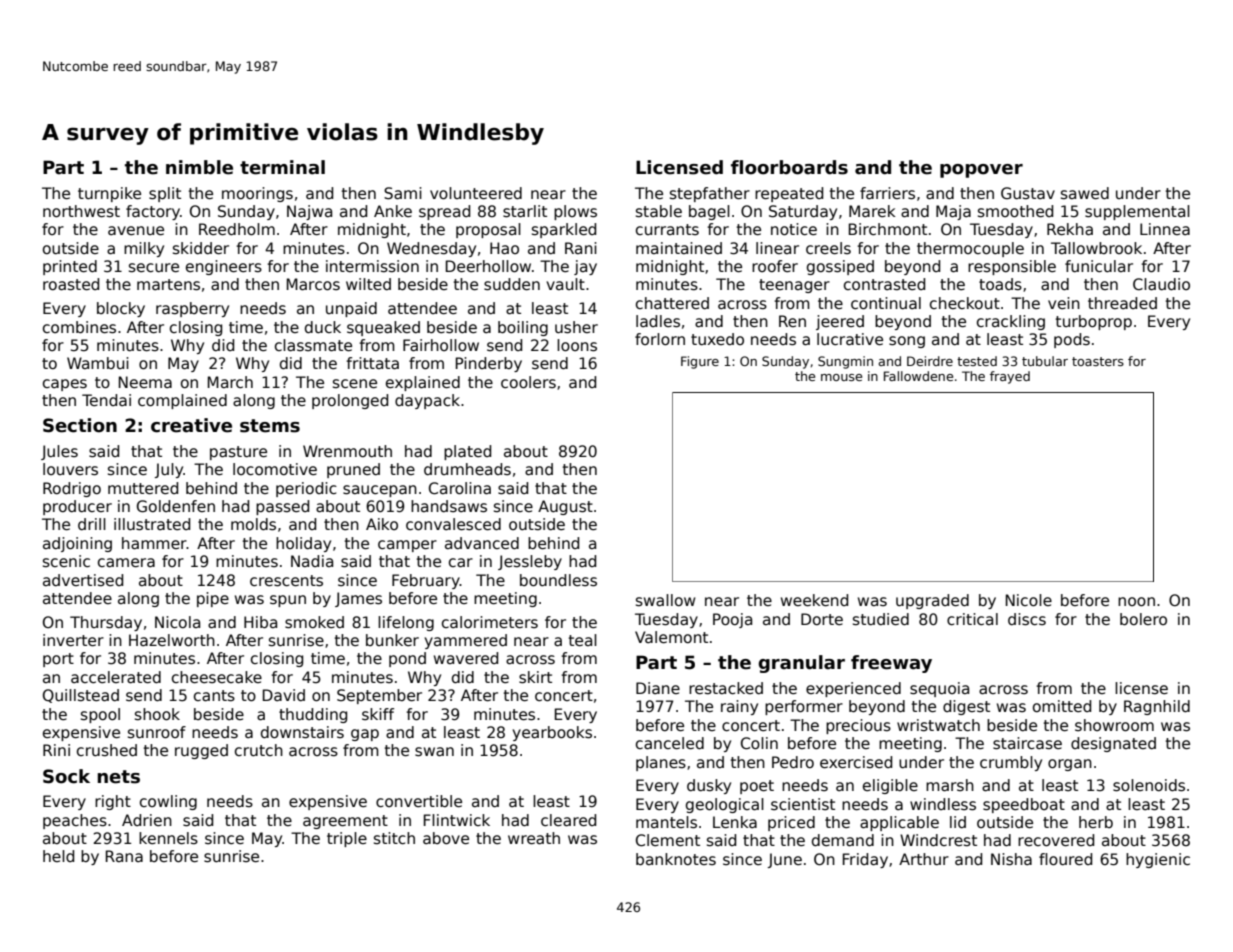  I want to click on louvers, so click(70, 469).
